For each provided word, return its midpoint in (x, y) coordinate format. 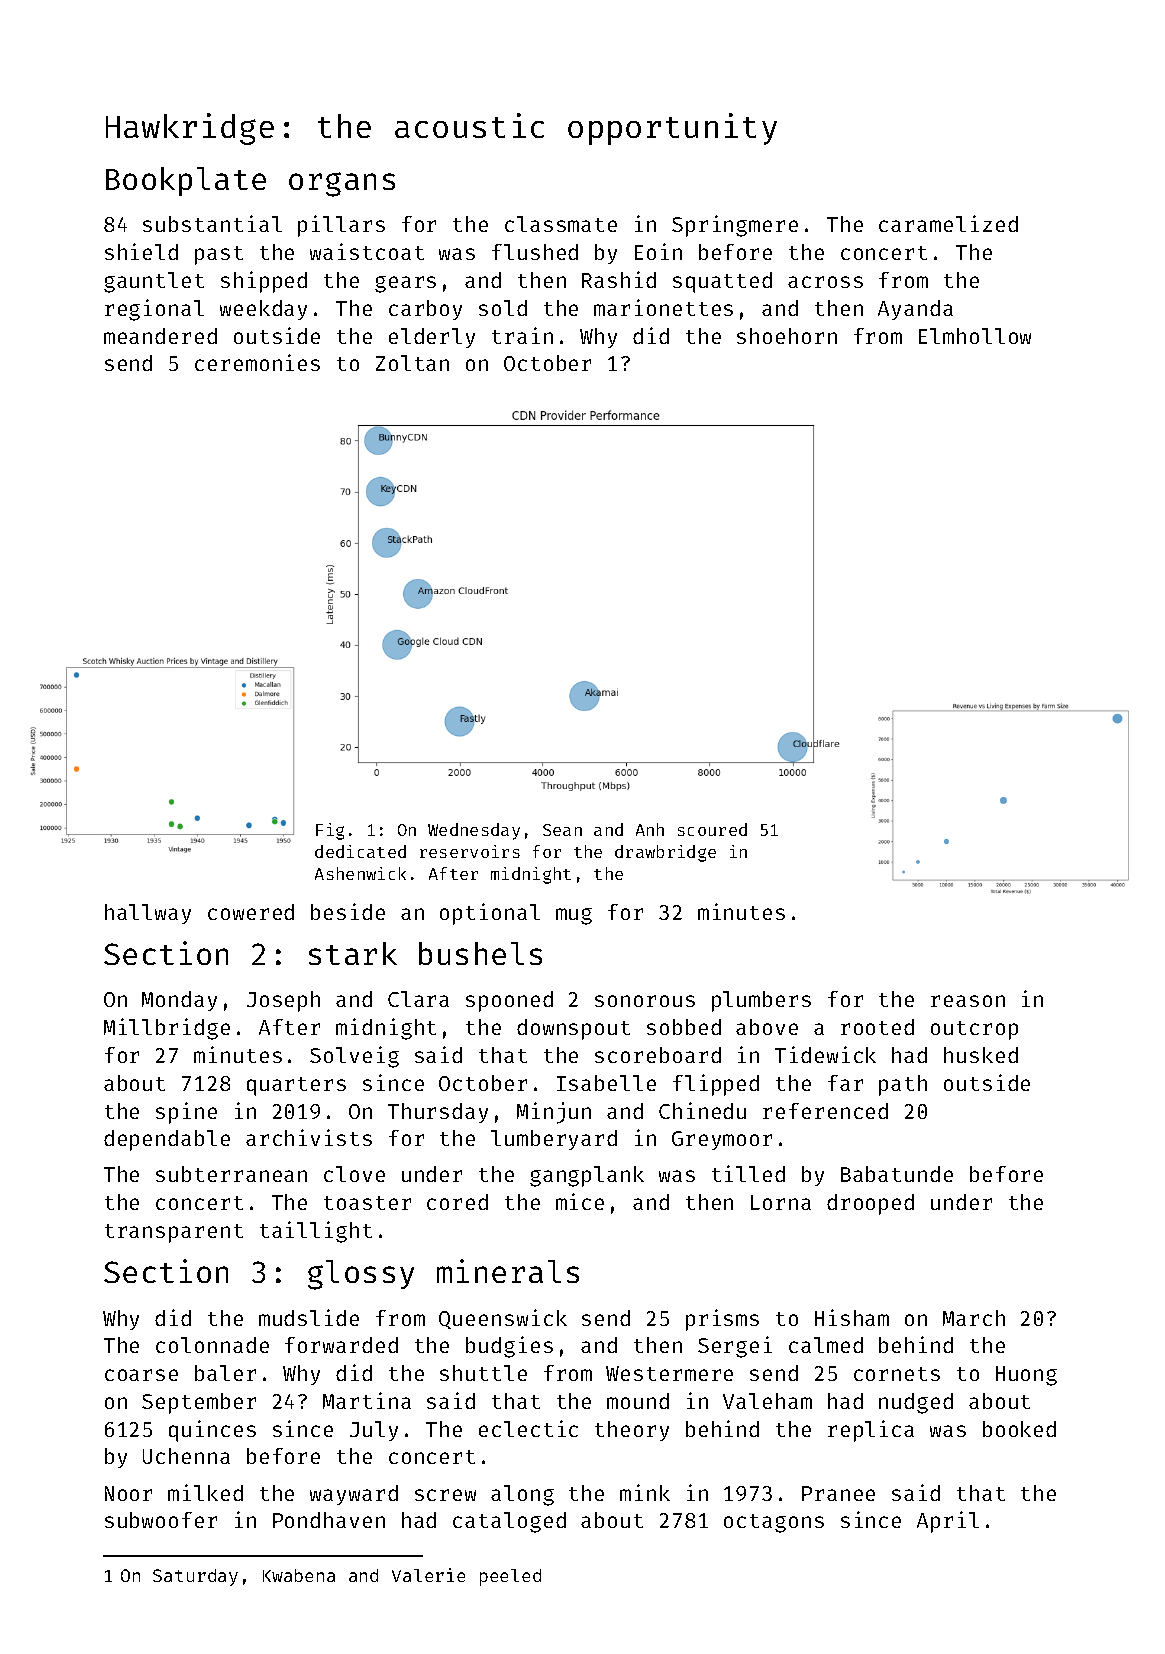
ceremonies (257, 362)
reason (968, 1001)
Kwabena (299, 1575)
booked (1019, 1429)
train (522, 335)
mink (645, 1492)
